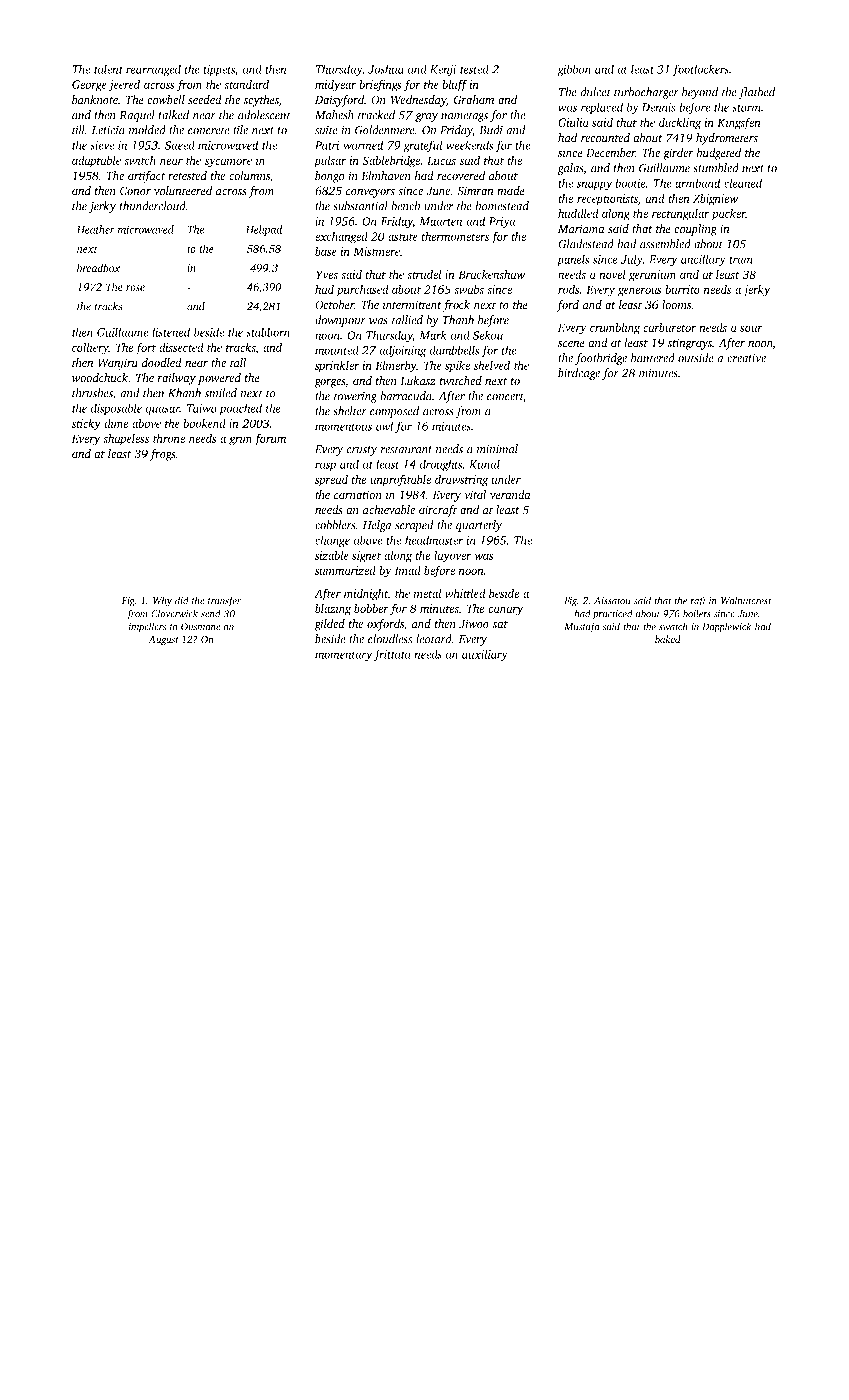  What do you see at coordinates (484, 464) in the screenshot?
I see `Kunal` at bounding box center [484, 464].
